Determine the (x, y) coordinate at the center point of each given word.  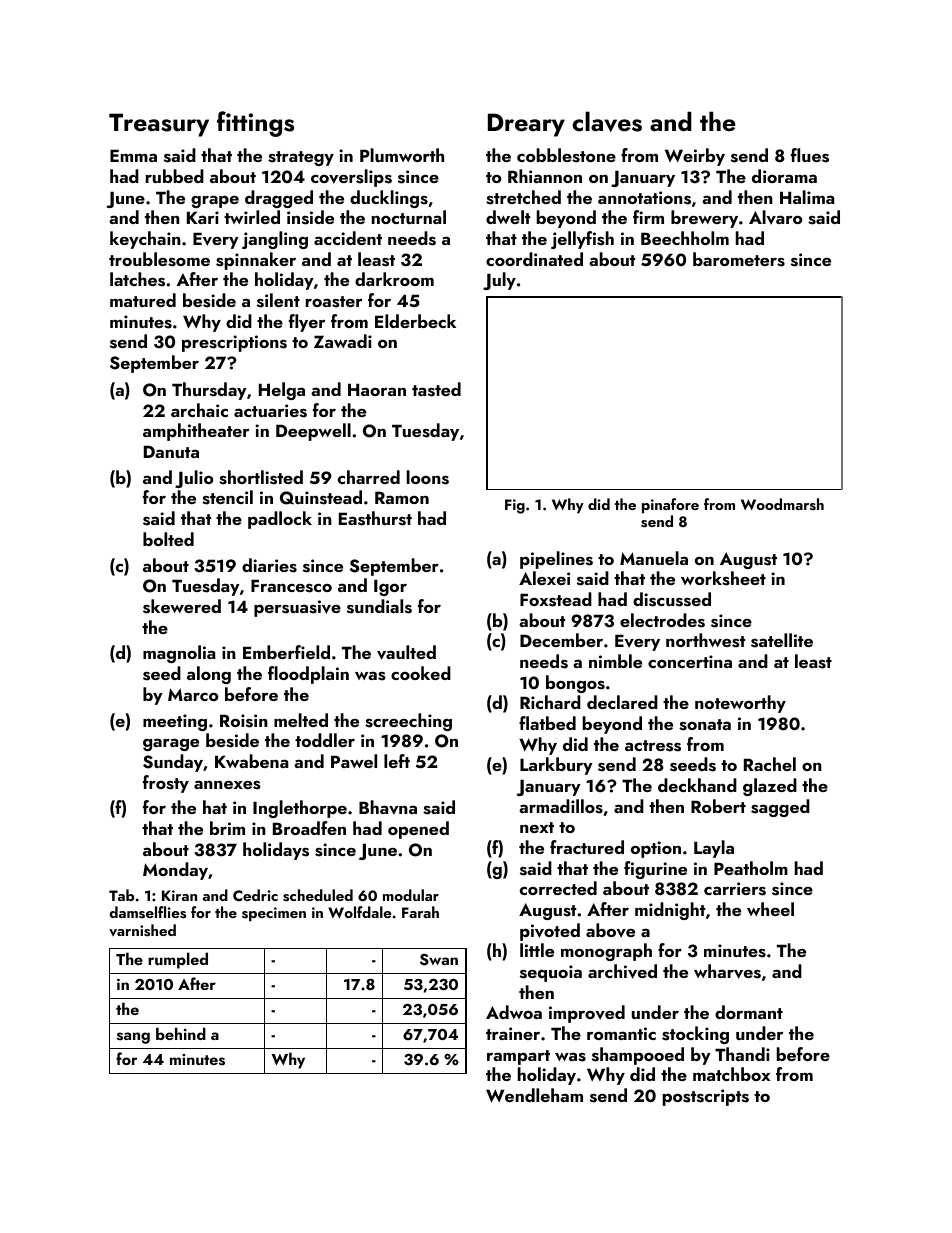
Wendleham (534, 1095)
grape (215, 201)
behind (181, 1033)
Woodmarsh (782, 504)
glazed (770, 787)
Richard (550, 702)
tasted (436, 389)
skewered (182, 606)
